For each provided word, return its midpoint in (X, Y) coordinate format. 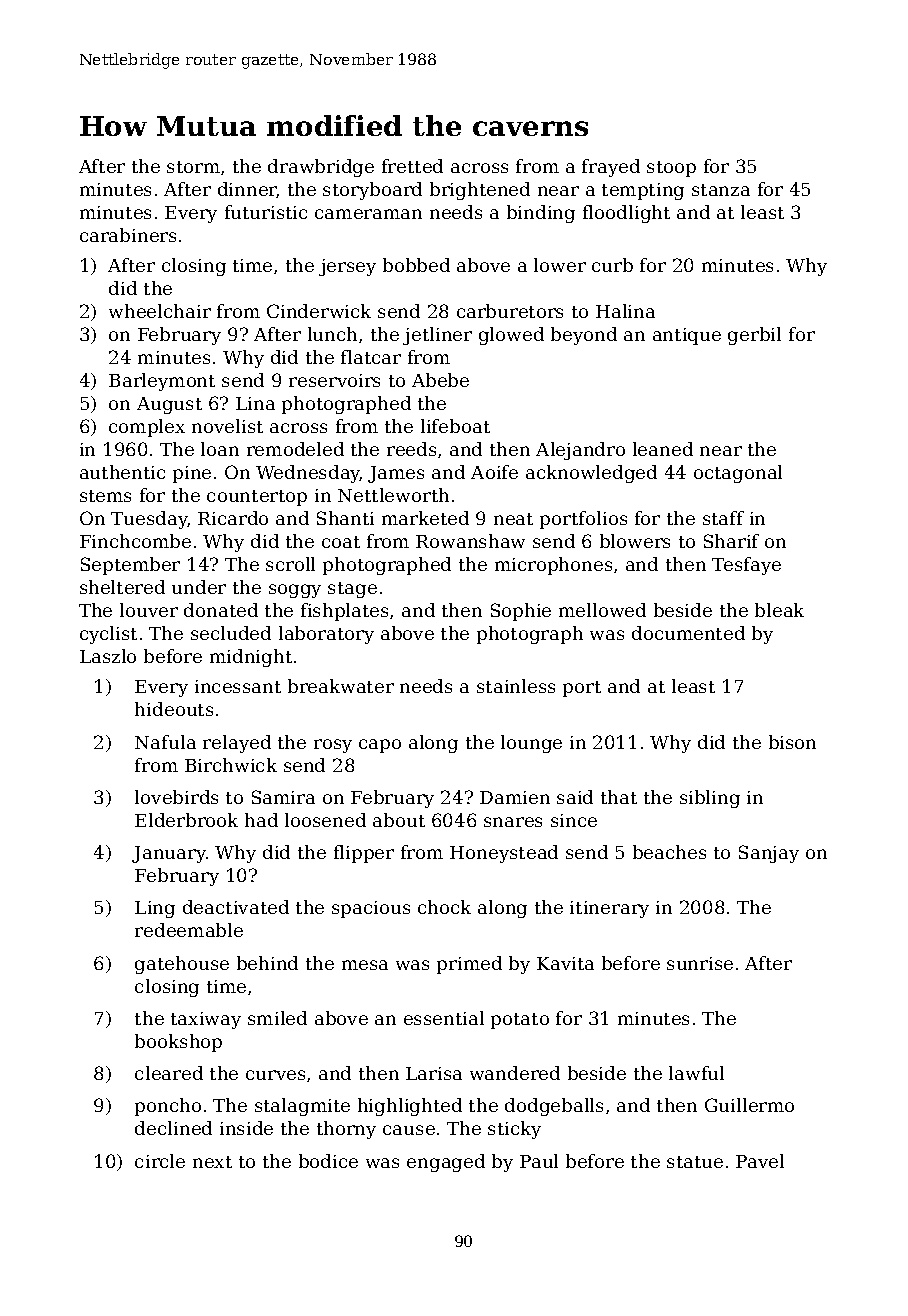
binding (541, 214)
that (619, 797)
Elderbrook (186, 820)
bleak (779, 610)
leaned (663, 449)
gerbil (754, 336)
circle (160, 1161)
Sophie (521, 612)
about (399, 820)
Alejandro (580, 451)
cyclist (108, 635)
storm (193, 167)
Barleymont (162, 382)
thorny (346, 1130)
